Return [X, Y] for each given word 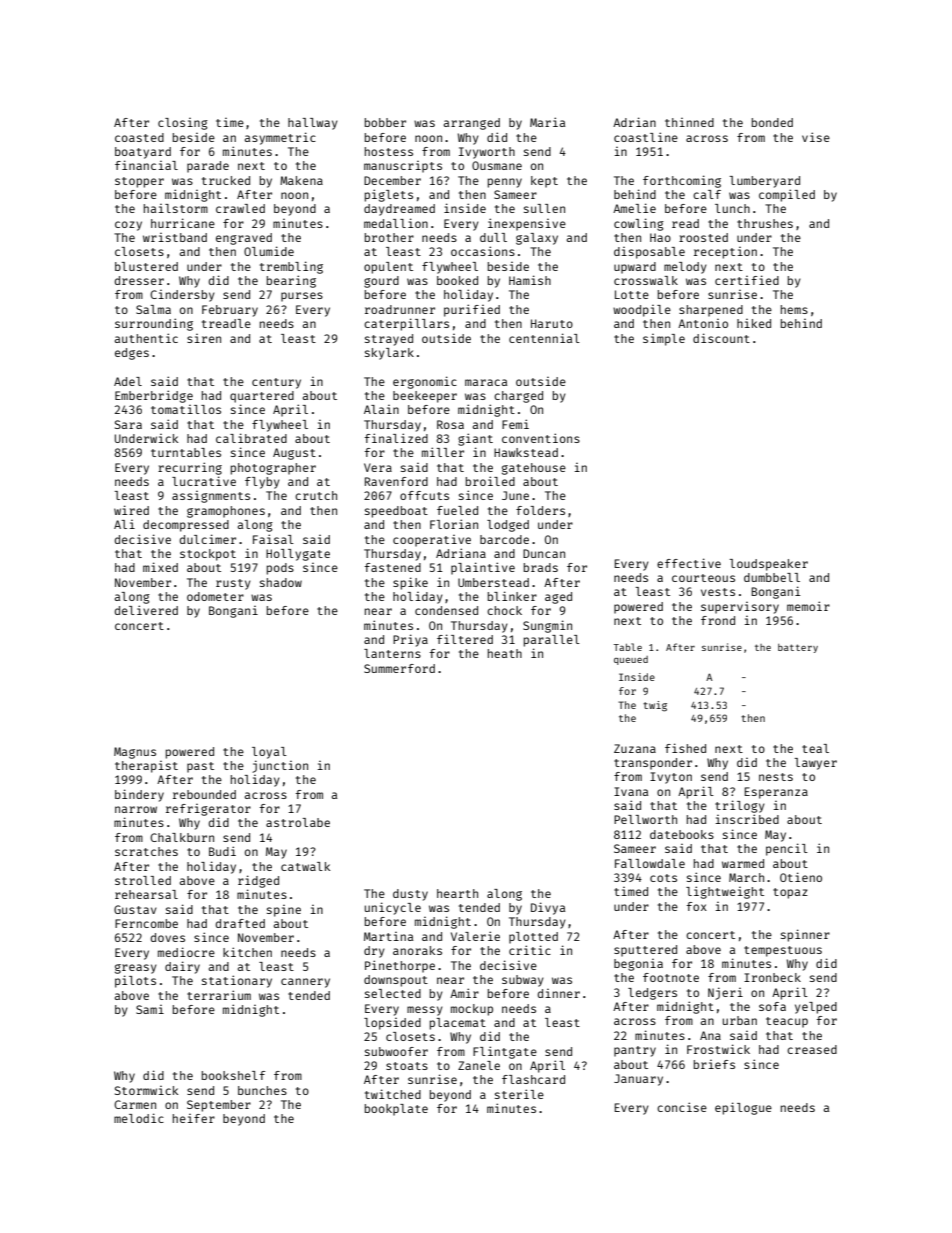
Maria [547, 122]
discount [721, 338]
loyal [269, 753]
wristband [175, 237]
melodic [139, 1118]
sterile [519, 1094]
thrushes [765, 223]
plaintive [483, 568]
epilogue [743, 1108]
